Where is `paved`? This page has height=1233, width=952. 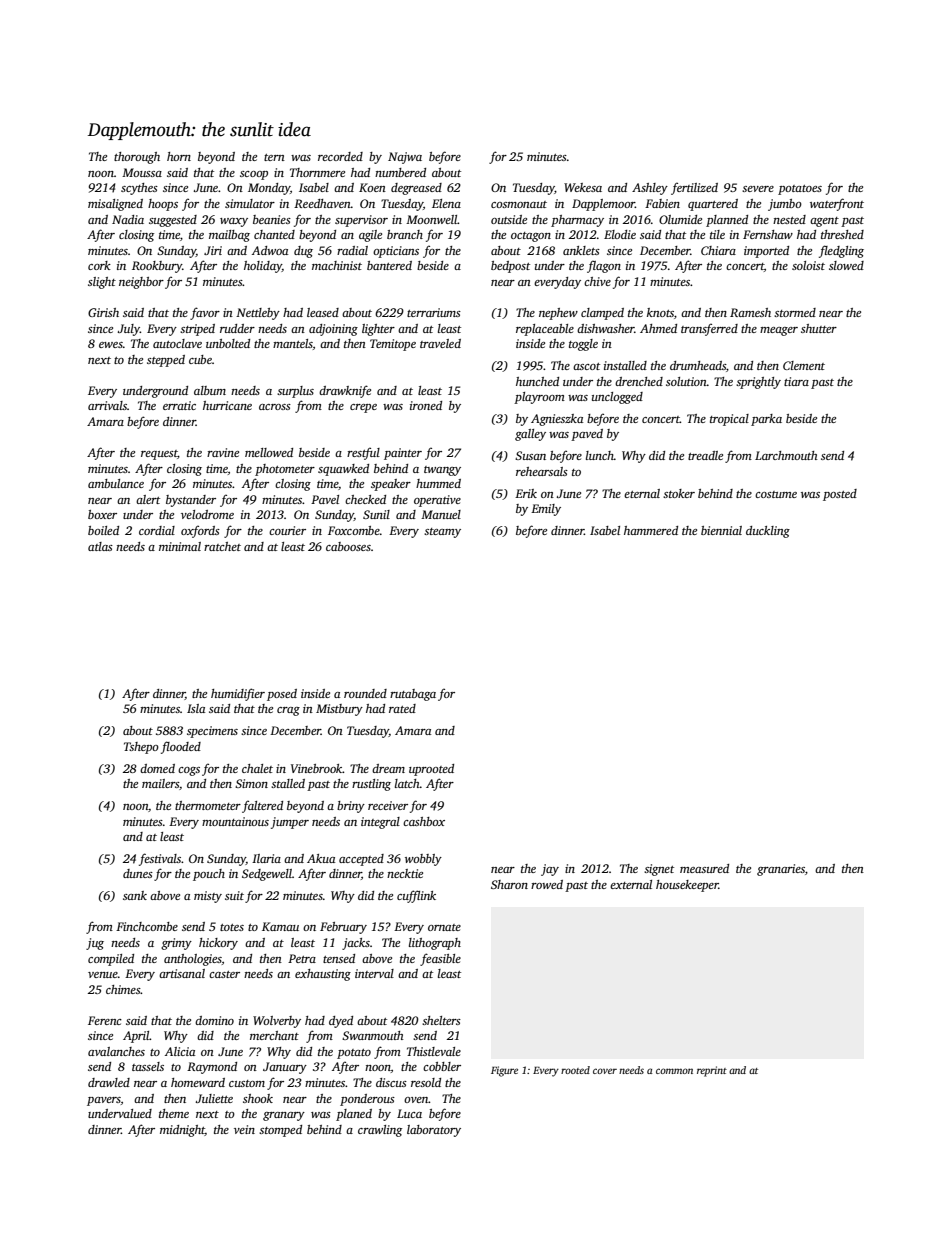
paved is located at coordinates (587, 435).
